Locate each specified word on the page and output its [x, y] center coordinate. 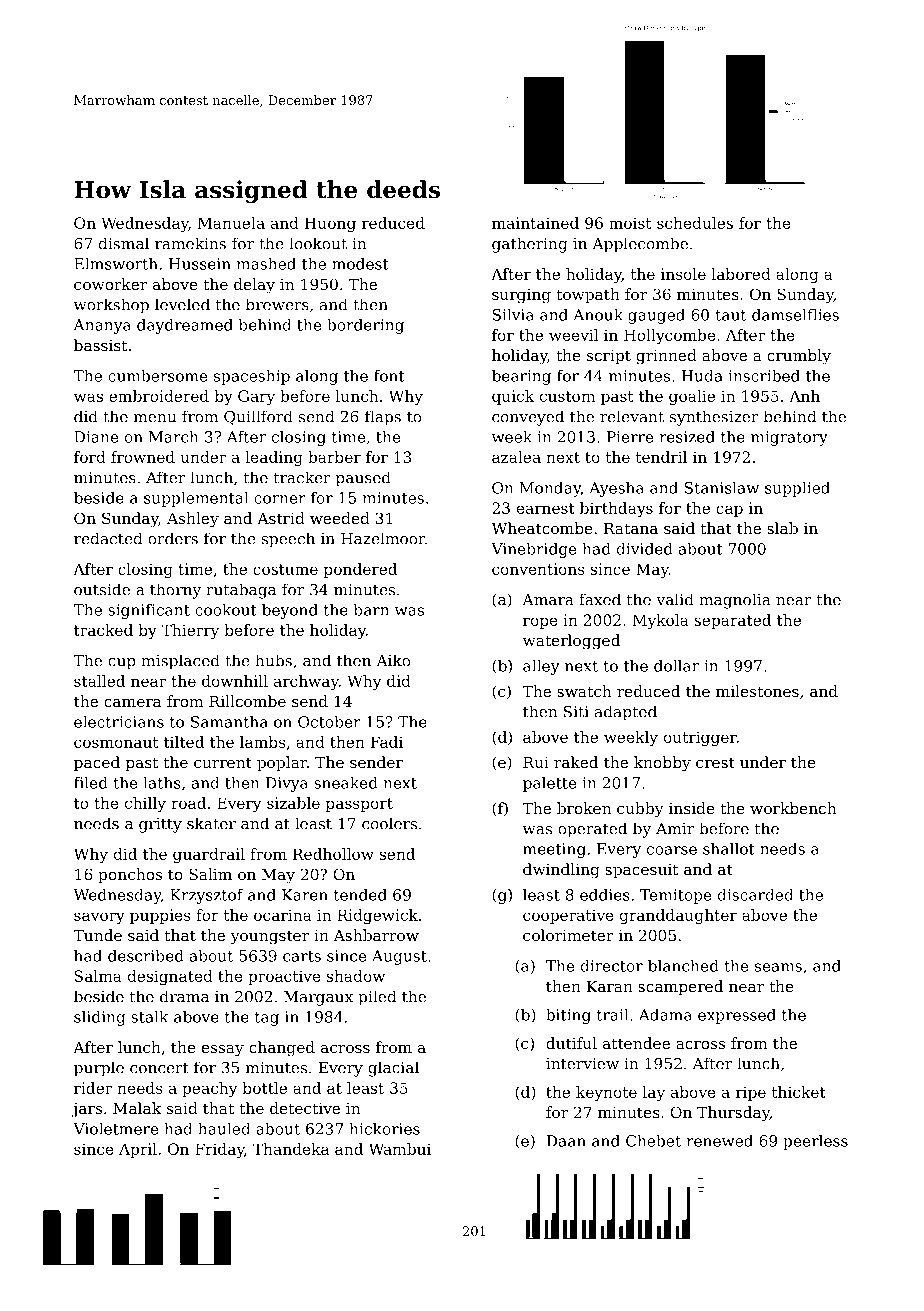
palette [549, 784]
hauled [224, 1129]
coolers [389, 823]
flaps [383, 418]
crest [715, 762]
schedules [695, 223]
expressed [737, 1016]
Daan [566, 1141]
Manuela [231, 223]
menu [155, 418]
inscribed [764, 376]
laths [162, 783]
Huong [330, 224]
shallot [729, 849]
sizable [293, 803]
